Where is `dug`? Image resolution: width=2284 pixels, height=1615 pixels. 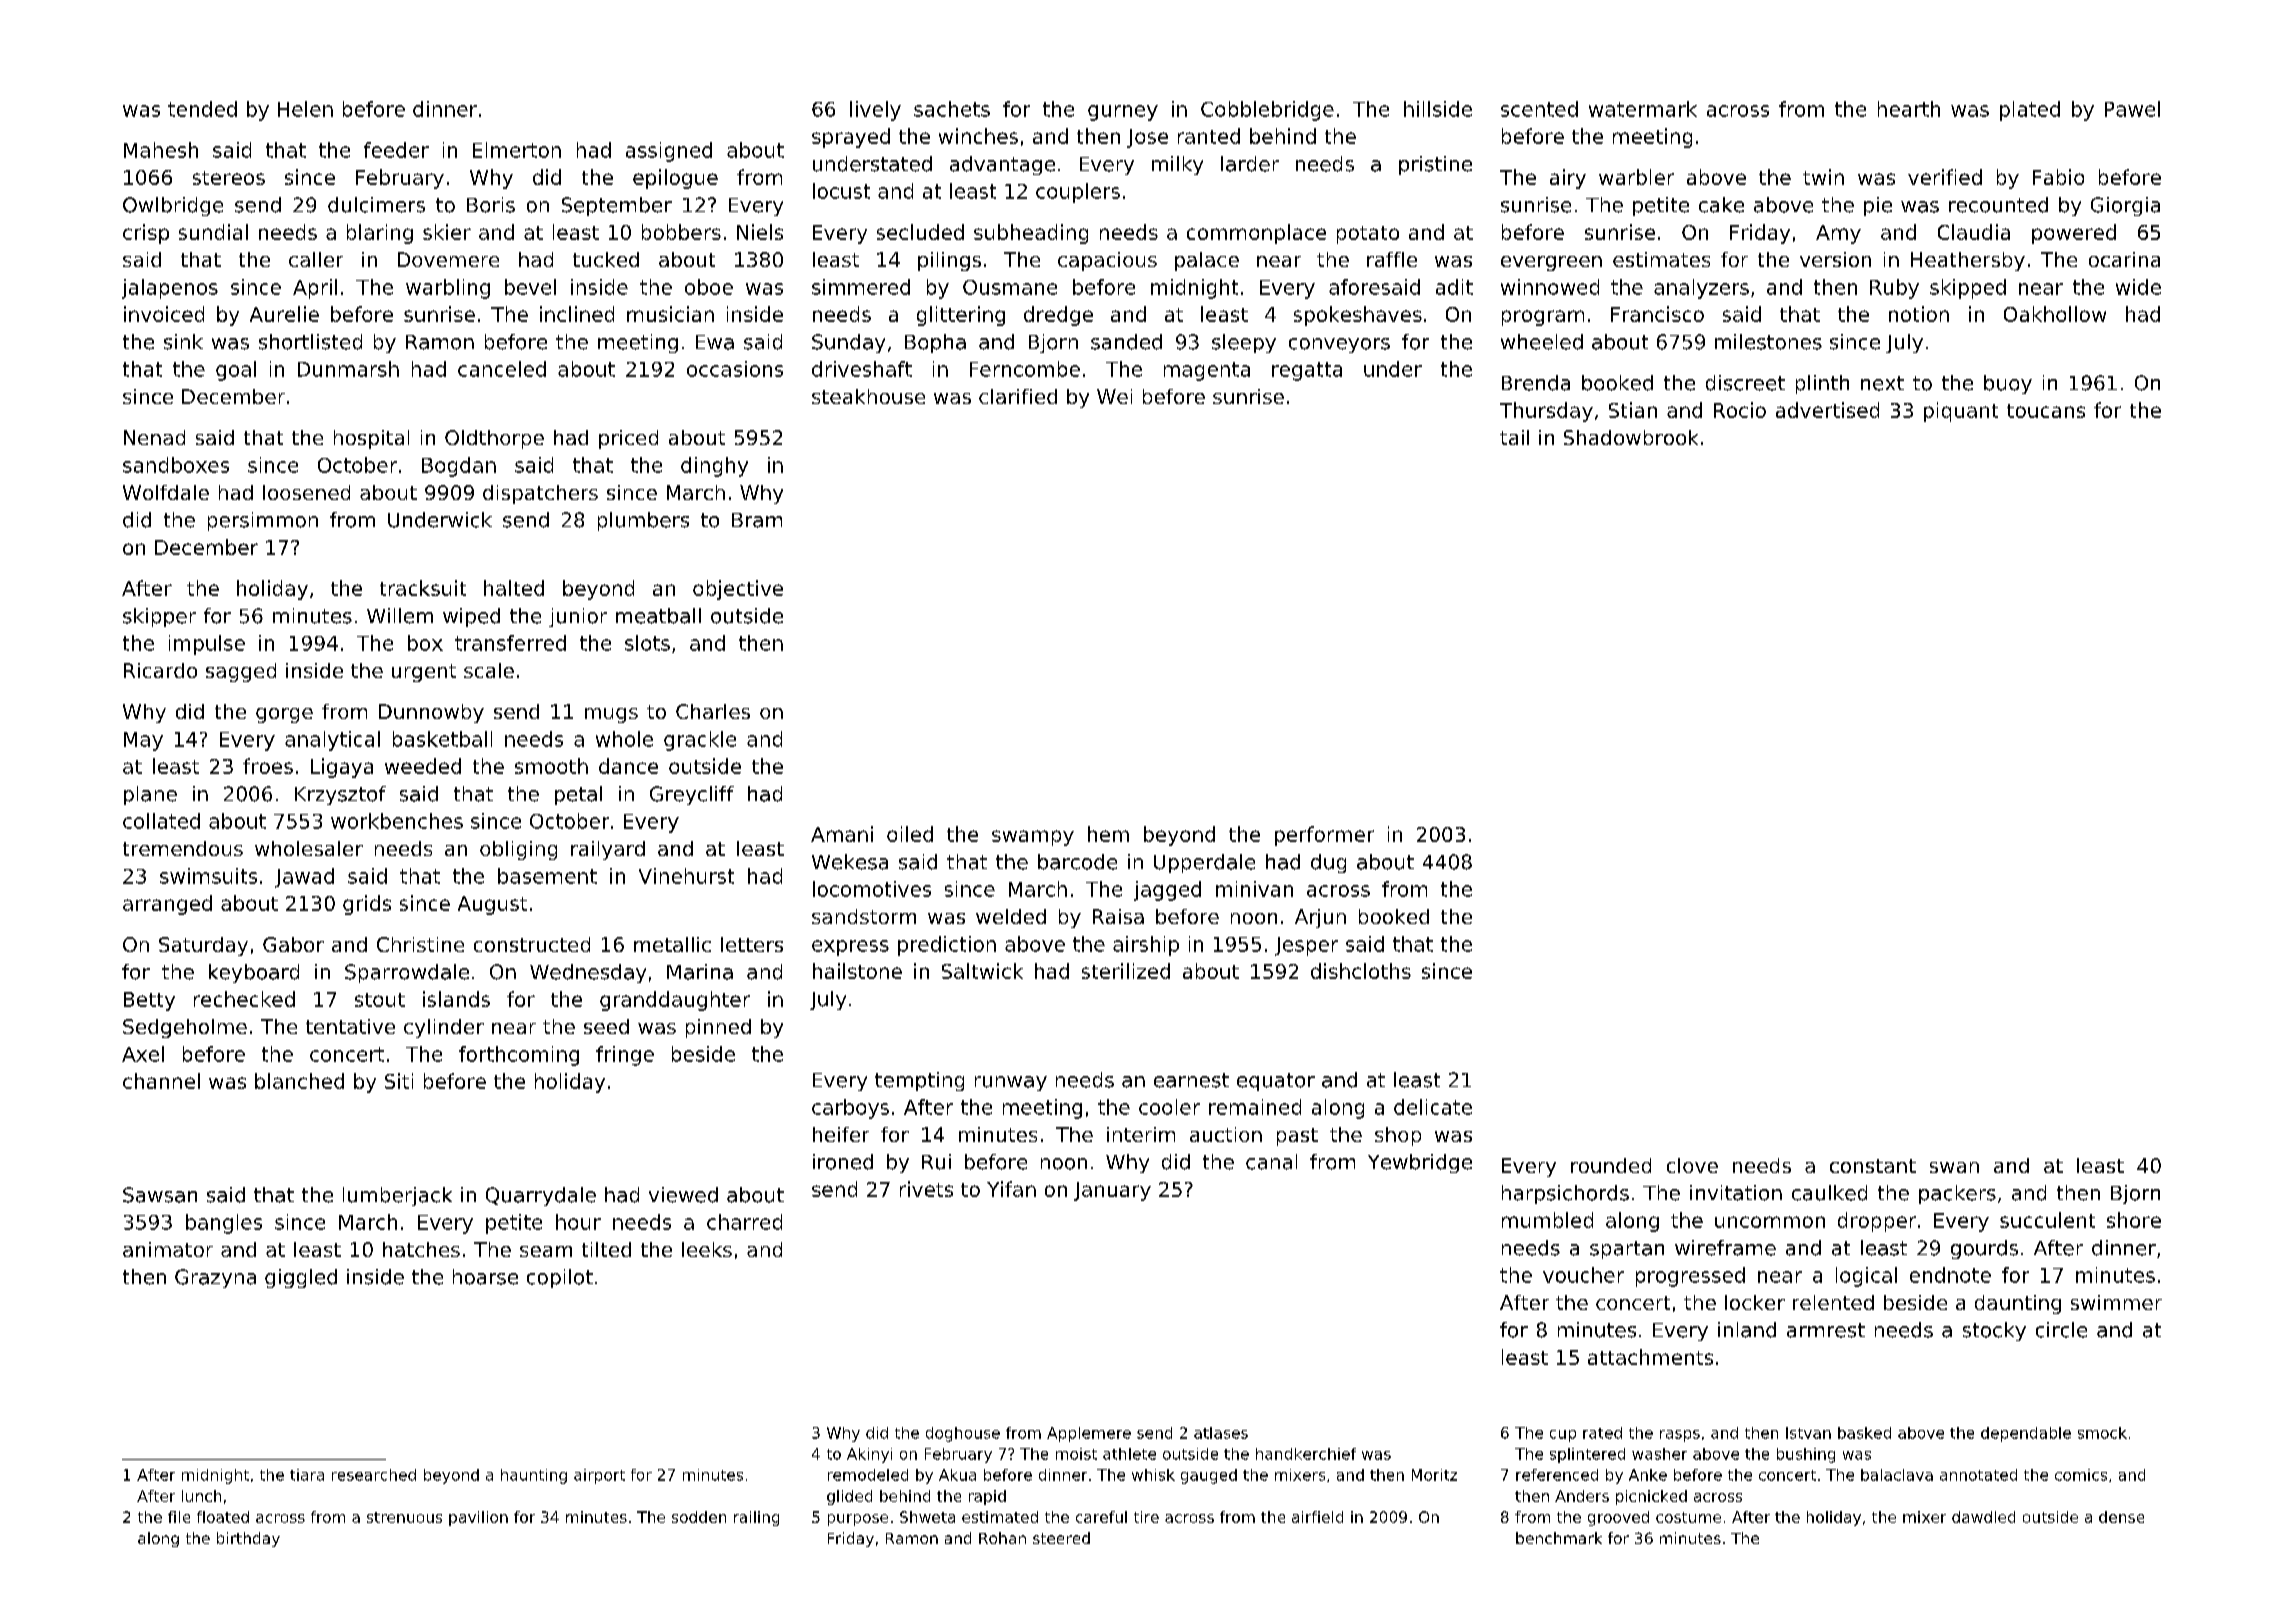 dug is located at coordinates (1328, 863).
